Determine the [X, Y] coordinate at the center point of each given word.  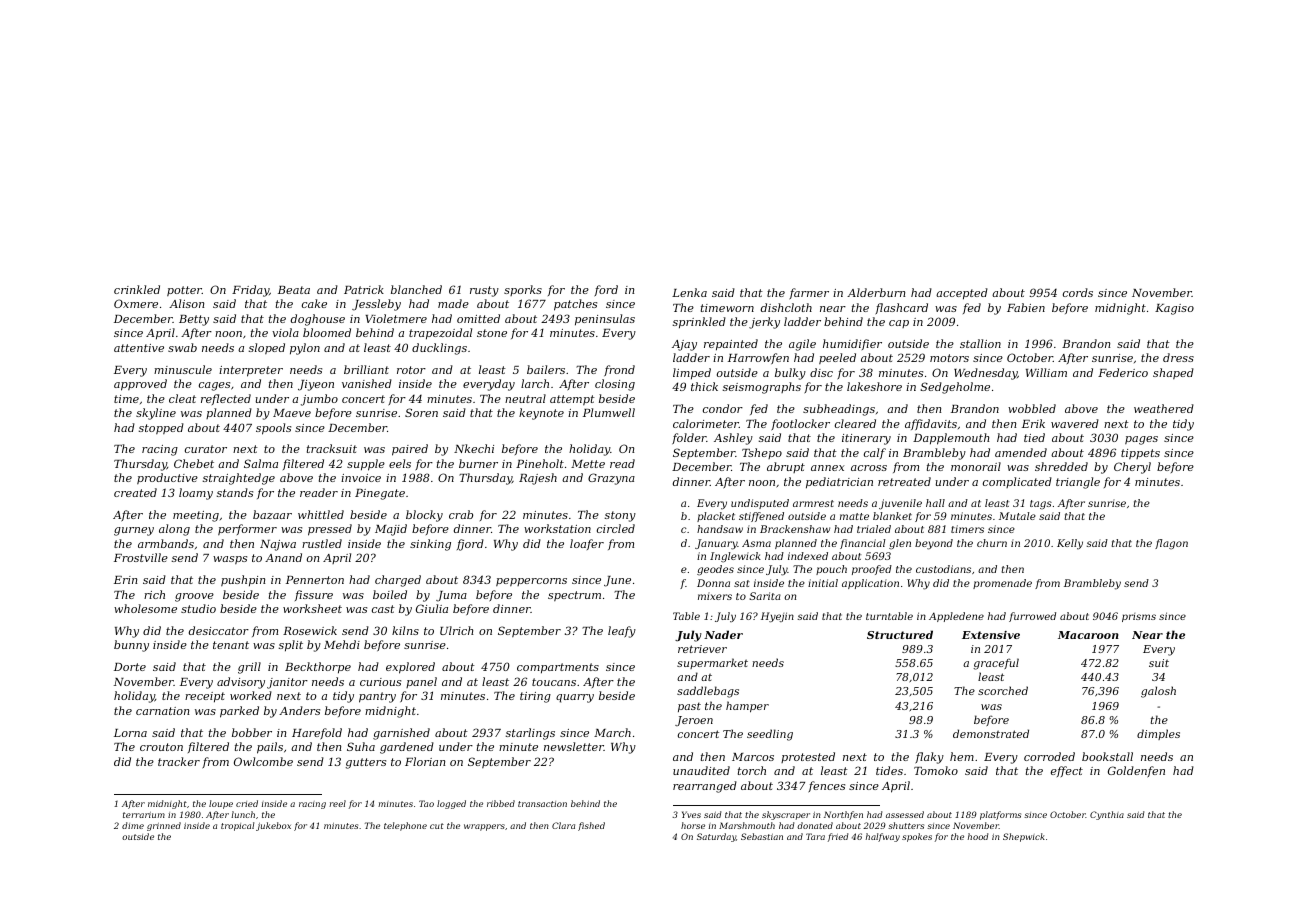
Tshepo [762, 453]
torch [752, 770]
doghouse [318, 320]
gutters [366, 763]
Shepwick [1024, 837]
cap [899, 324]
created [135, 492]
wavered [1075, 423]
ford [606, 290]
